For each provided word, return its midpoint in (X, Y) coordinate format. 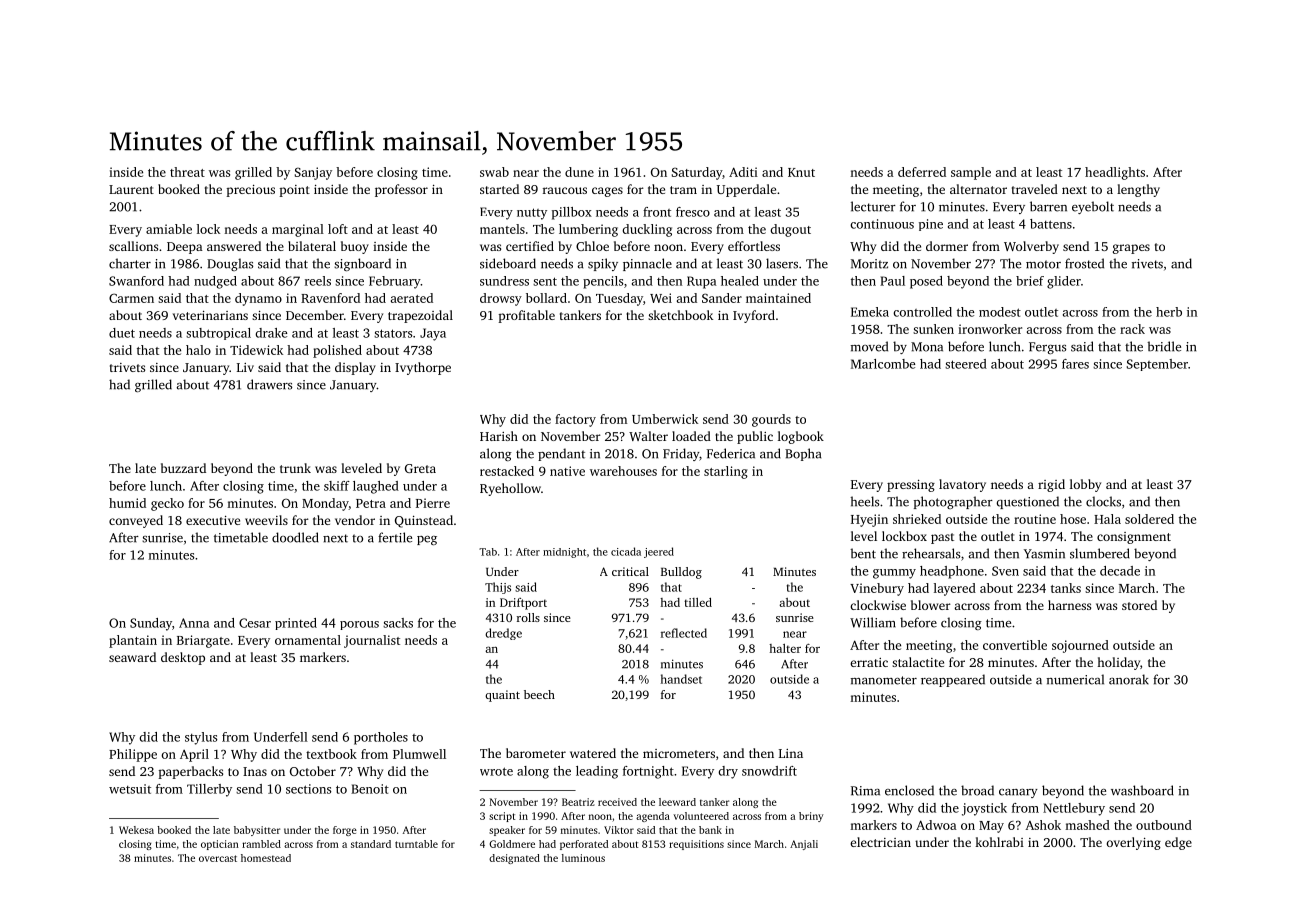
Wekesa (136, 830)
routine (1035, 519)
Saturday (697, 173)
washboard (1142, 790)
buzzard (183, 468)
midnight (564, 553)
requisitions (696, 845)
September (1157, 365)
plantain (133, 641)
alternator (978, 189)
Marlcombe (883, 364)
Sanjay (313, 173)
